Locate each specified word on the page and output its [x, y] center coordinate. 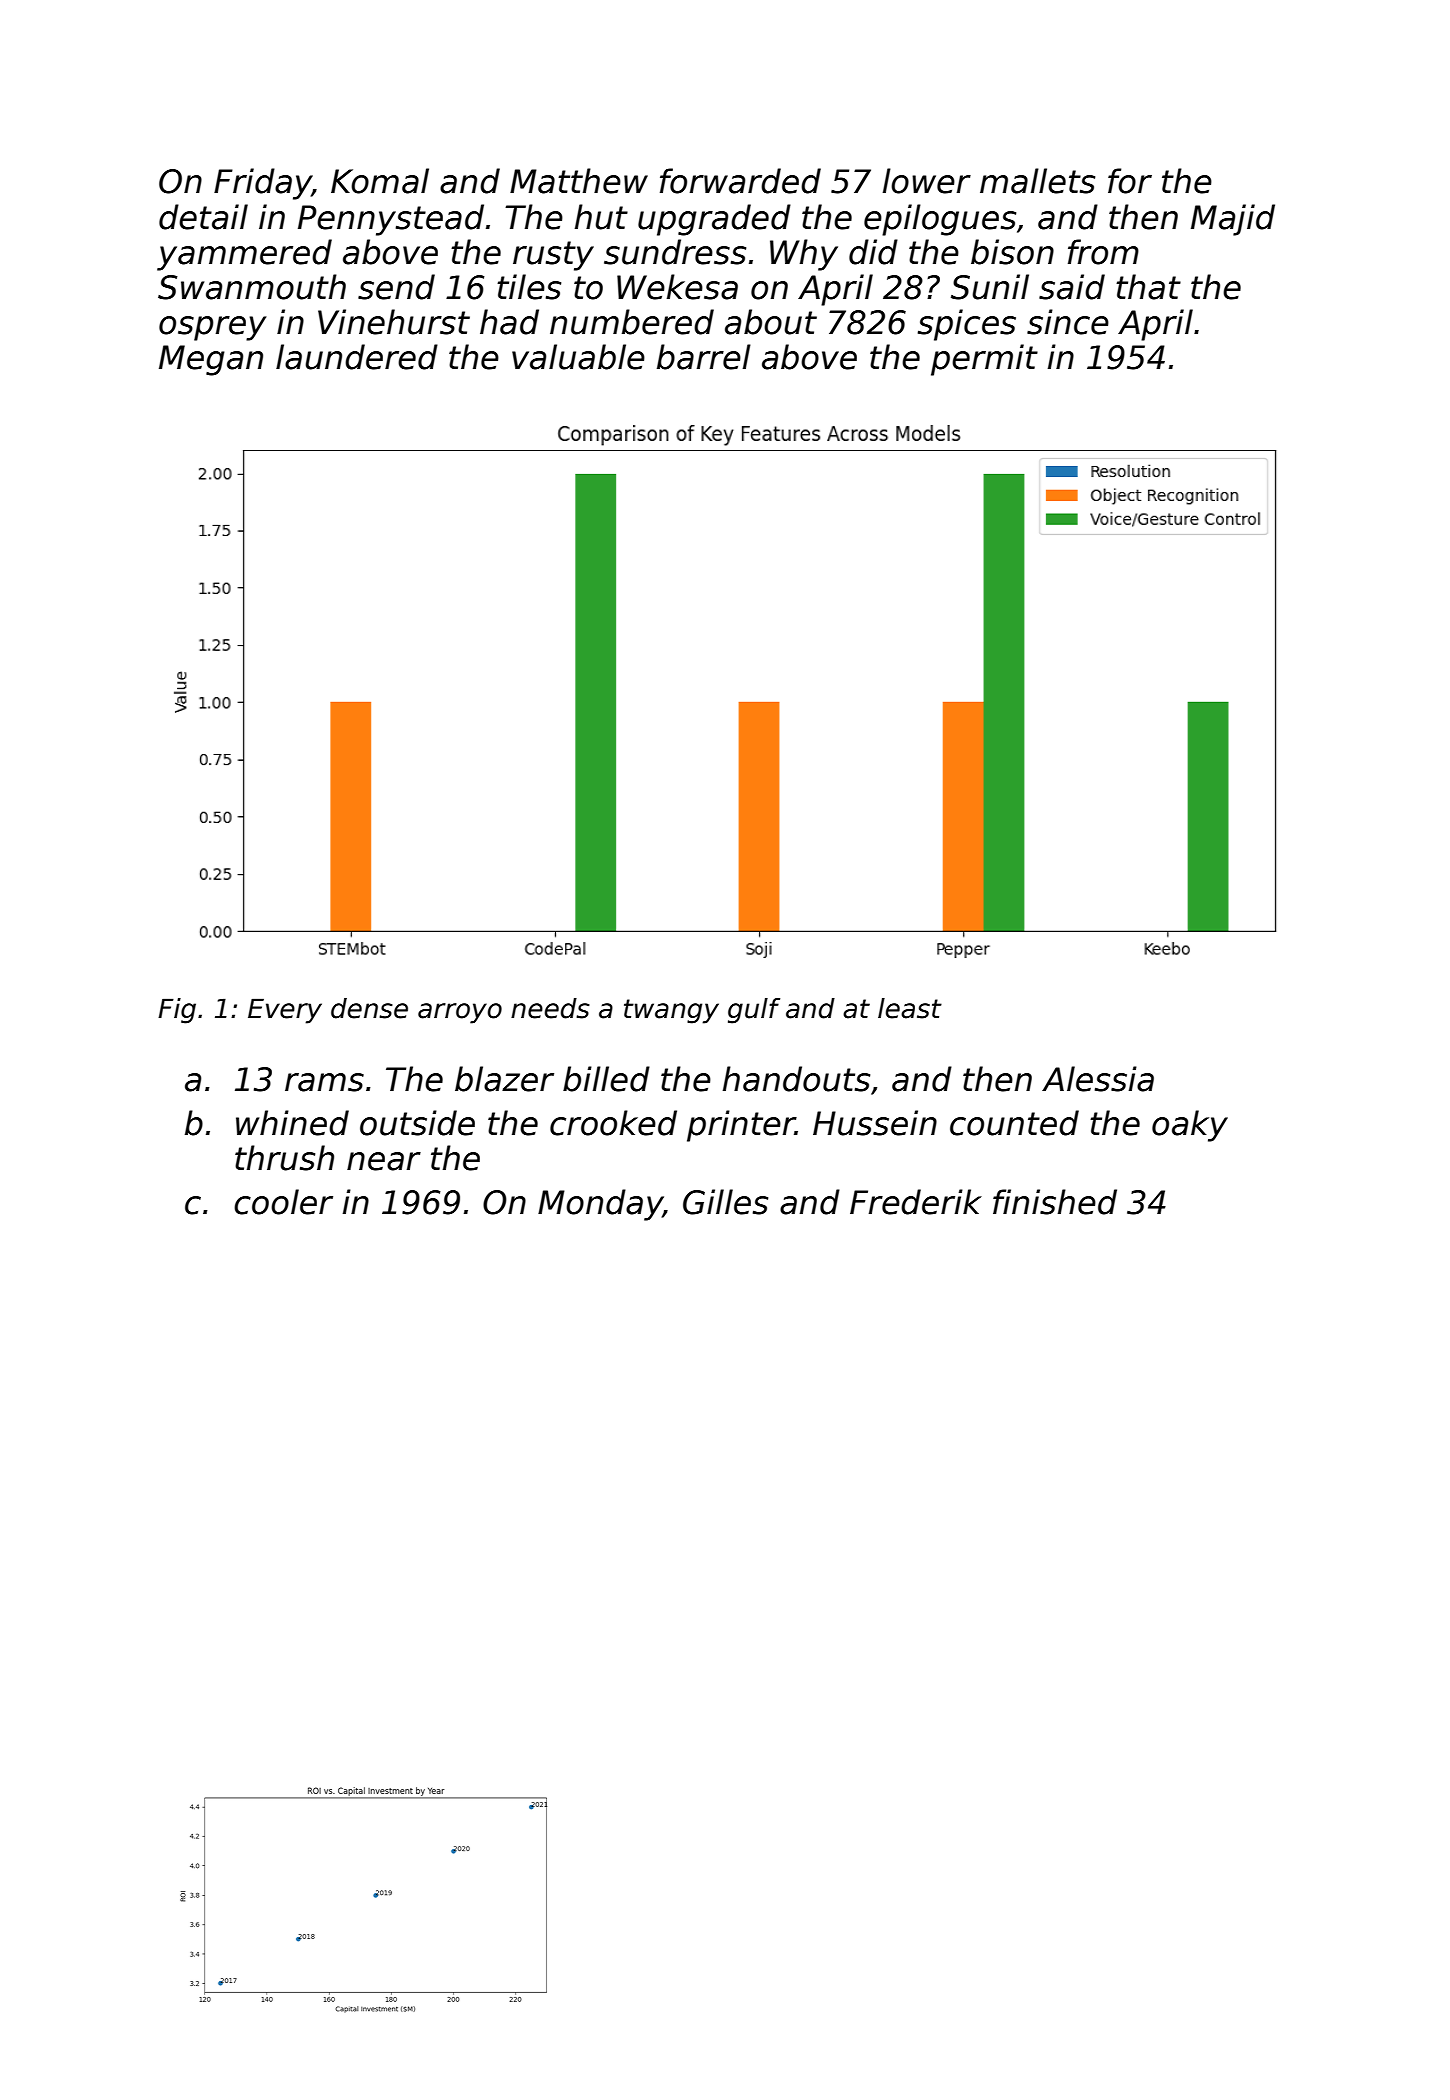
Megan [211, 360]
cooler [283, 1202]
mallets [1037, 181]
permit [984, 360]
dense [369, 1008]
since [1068, 322]
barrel [704, 357]
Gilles [725, 1202]
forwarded [740, 181]
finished [1055, 1202]
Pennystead [391, 220]
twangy [671, 1011]
